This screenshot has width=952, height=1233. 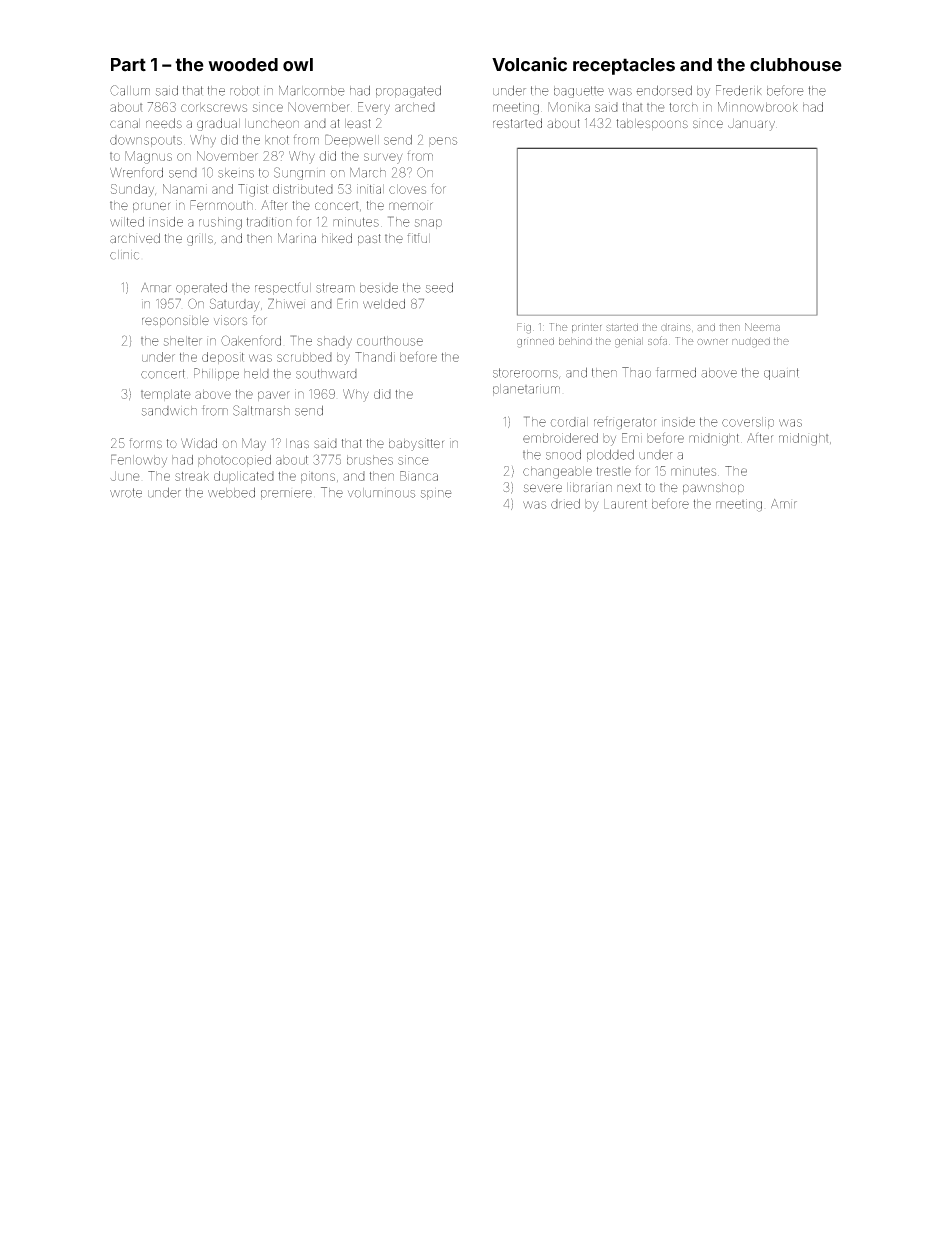 What do you see at coordinates (416, 444) in the screenshot?
I see `babysitter` at bounding box center [416, 444].
